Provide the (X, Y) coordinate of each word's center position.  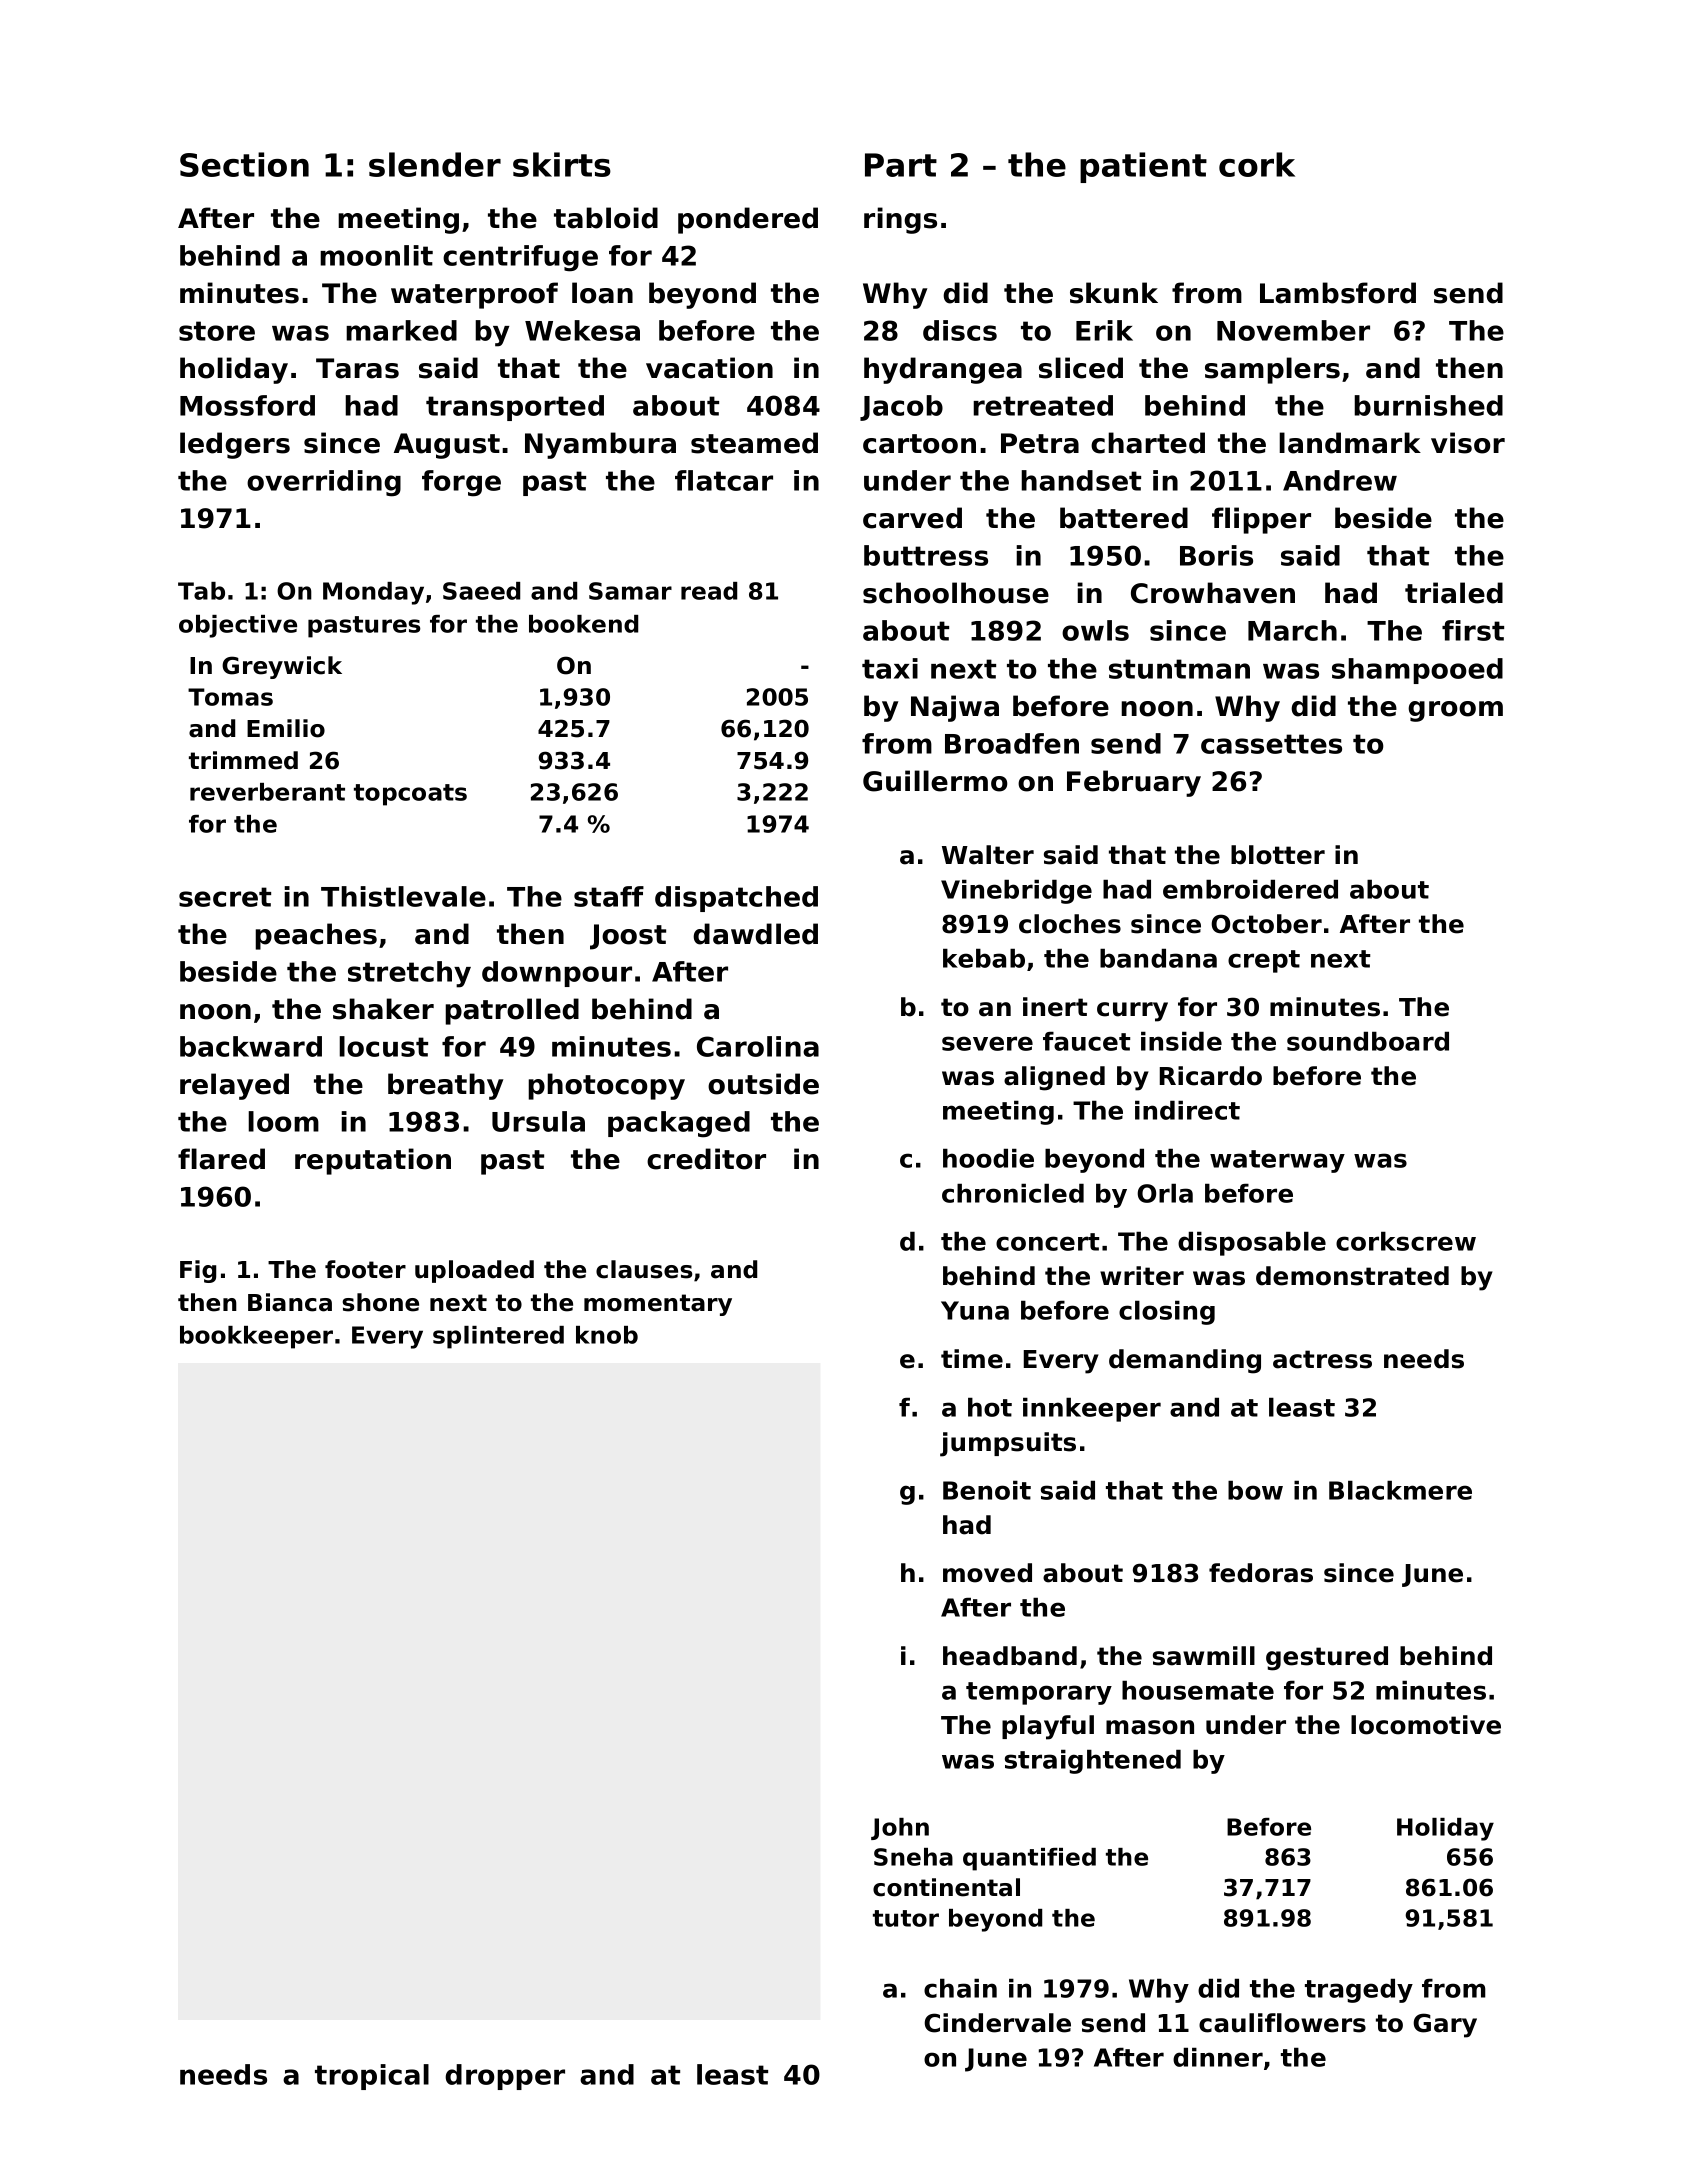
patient (1143, 167)
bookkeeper (256, 1337)
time (972, 1359)
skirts (562, 164)
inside (1181, 1041)
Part (901, 165)
